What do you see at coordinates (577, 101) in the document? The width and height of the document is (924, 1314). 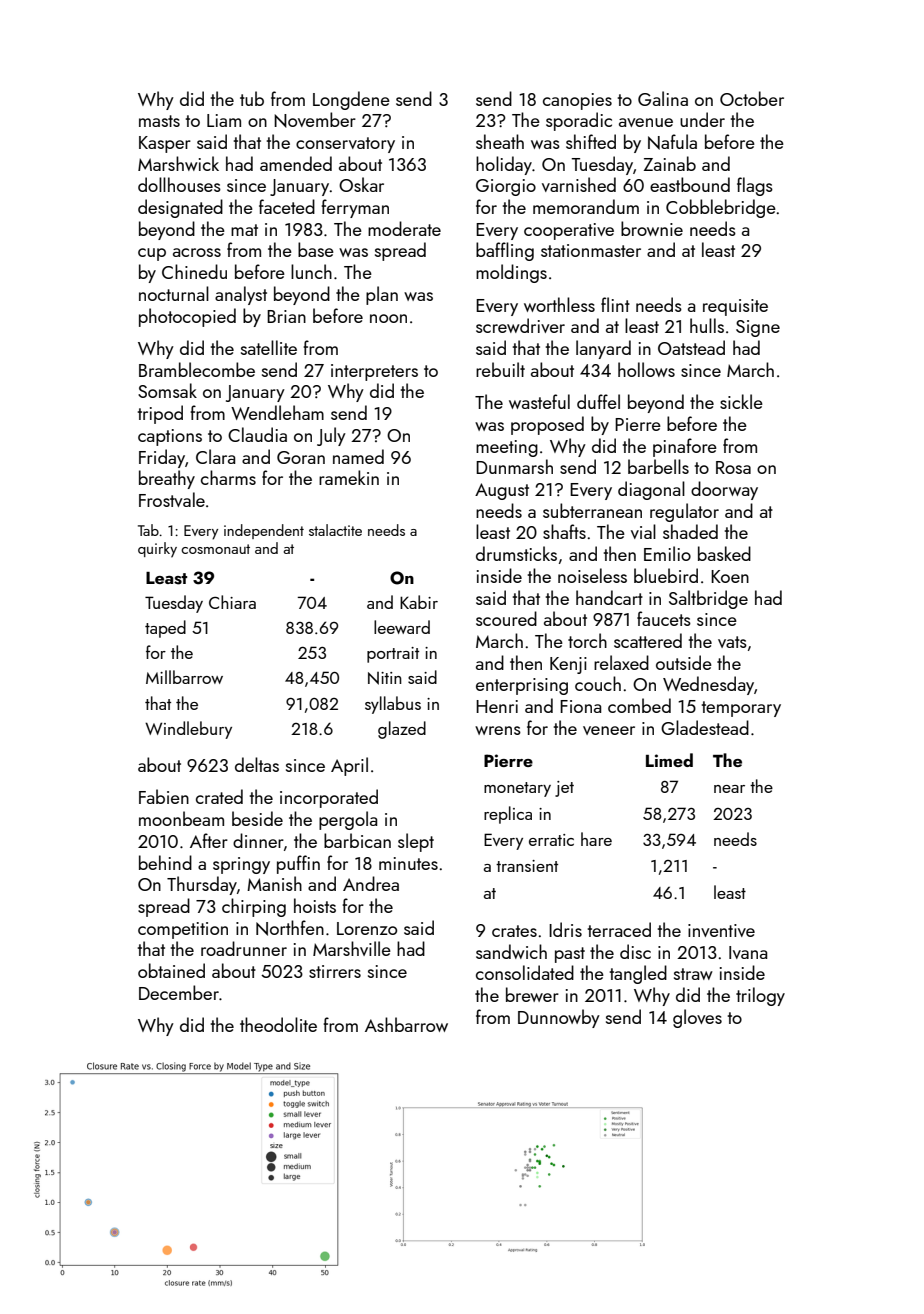 I see `canopies` at bounding box center [577, 101].
